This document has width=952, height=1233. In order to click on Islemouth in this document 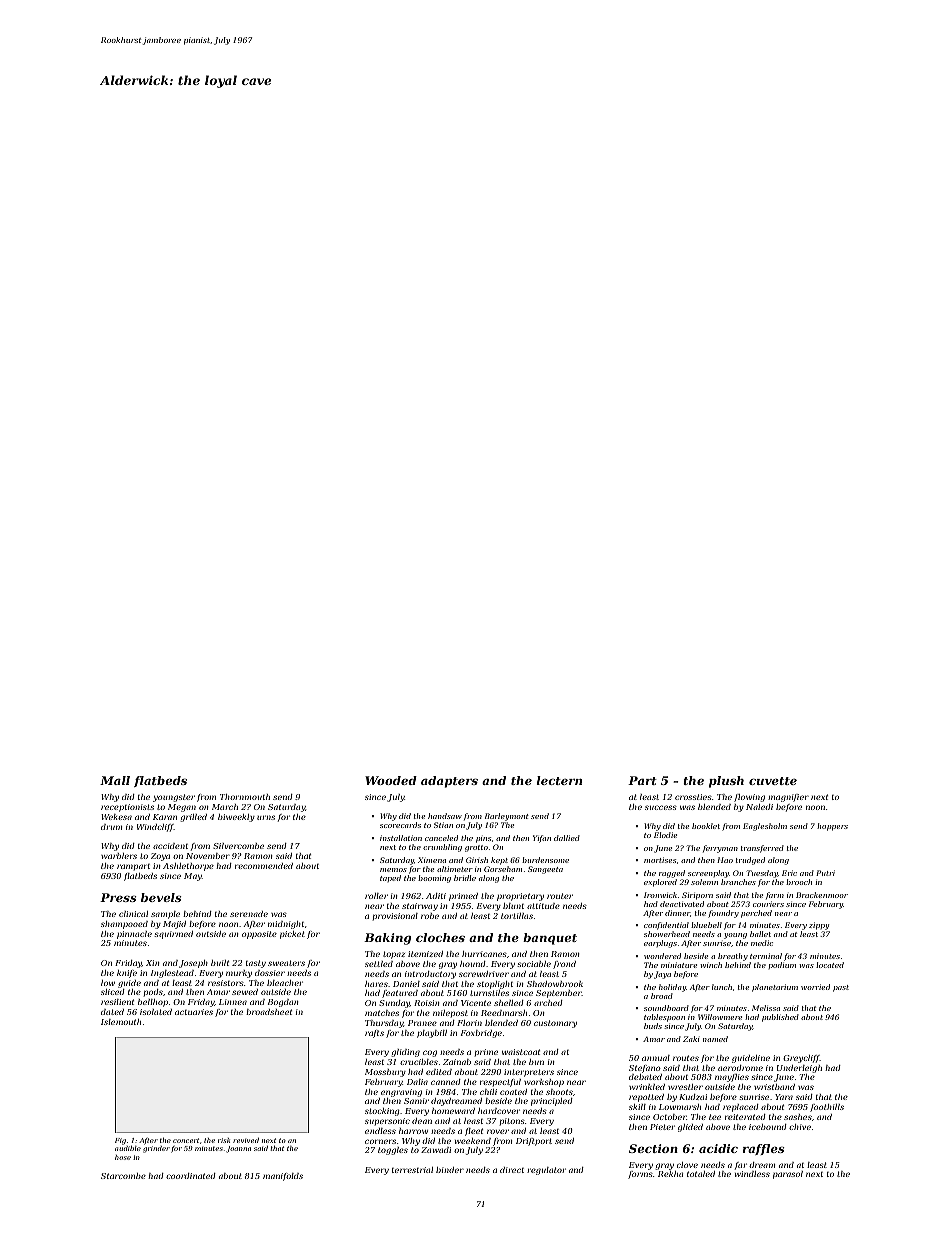, I will do `click(121, 1022)`.
